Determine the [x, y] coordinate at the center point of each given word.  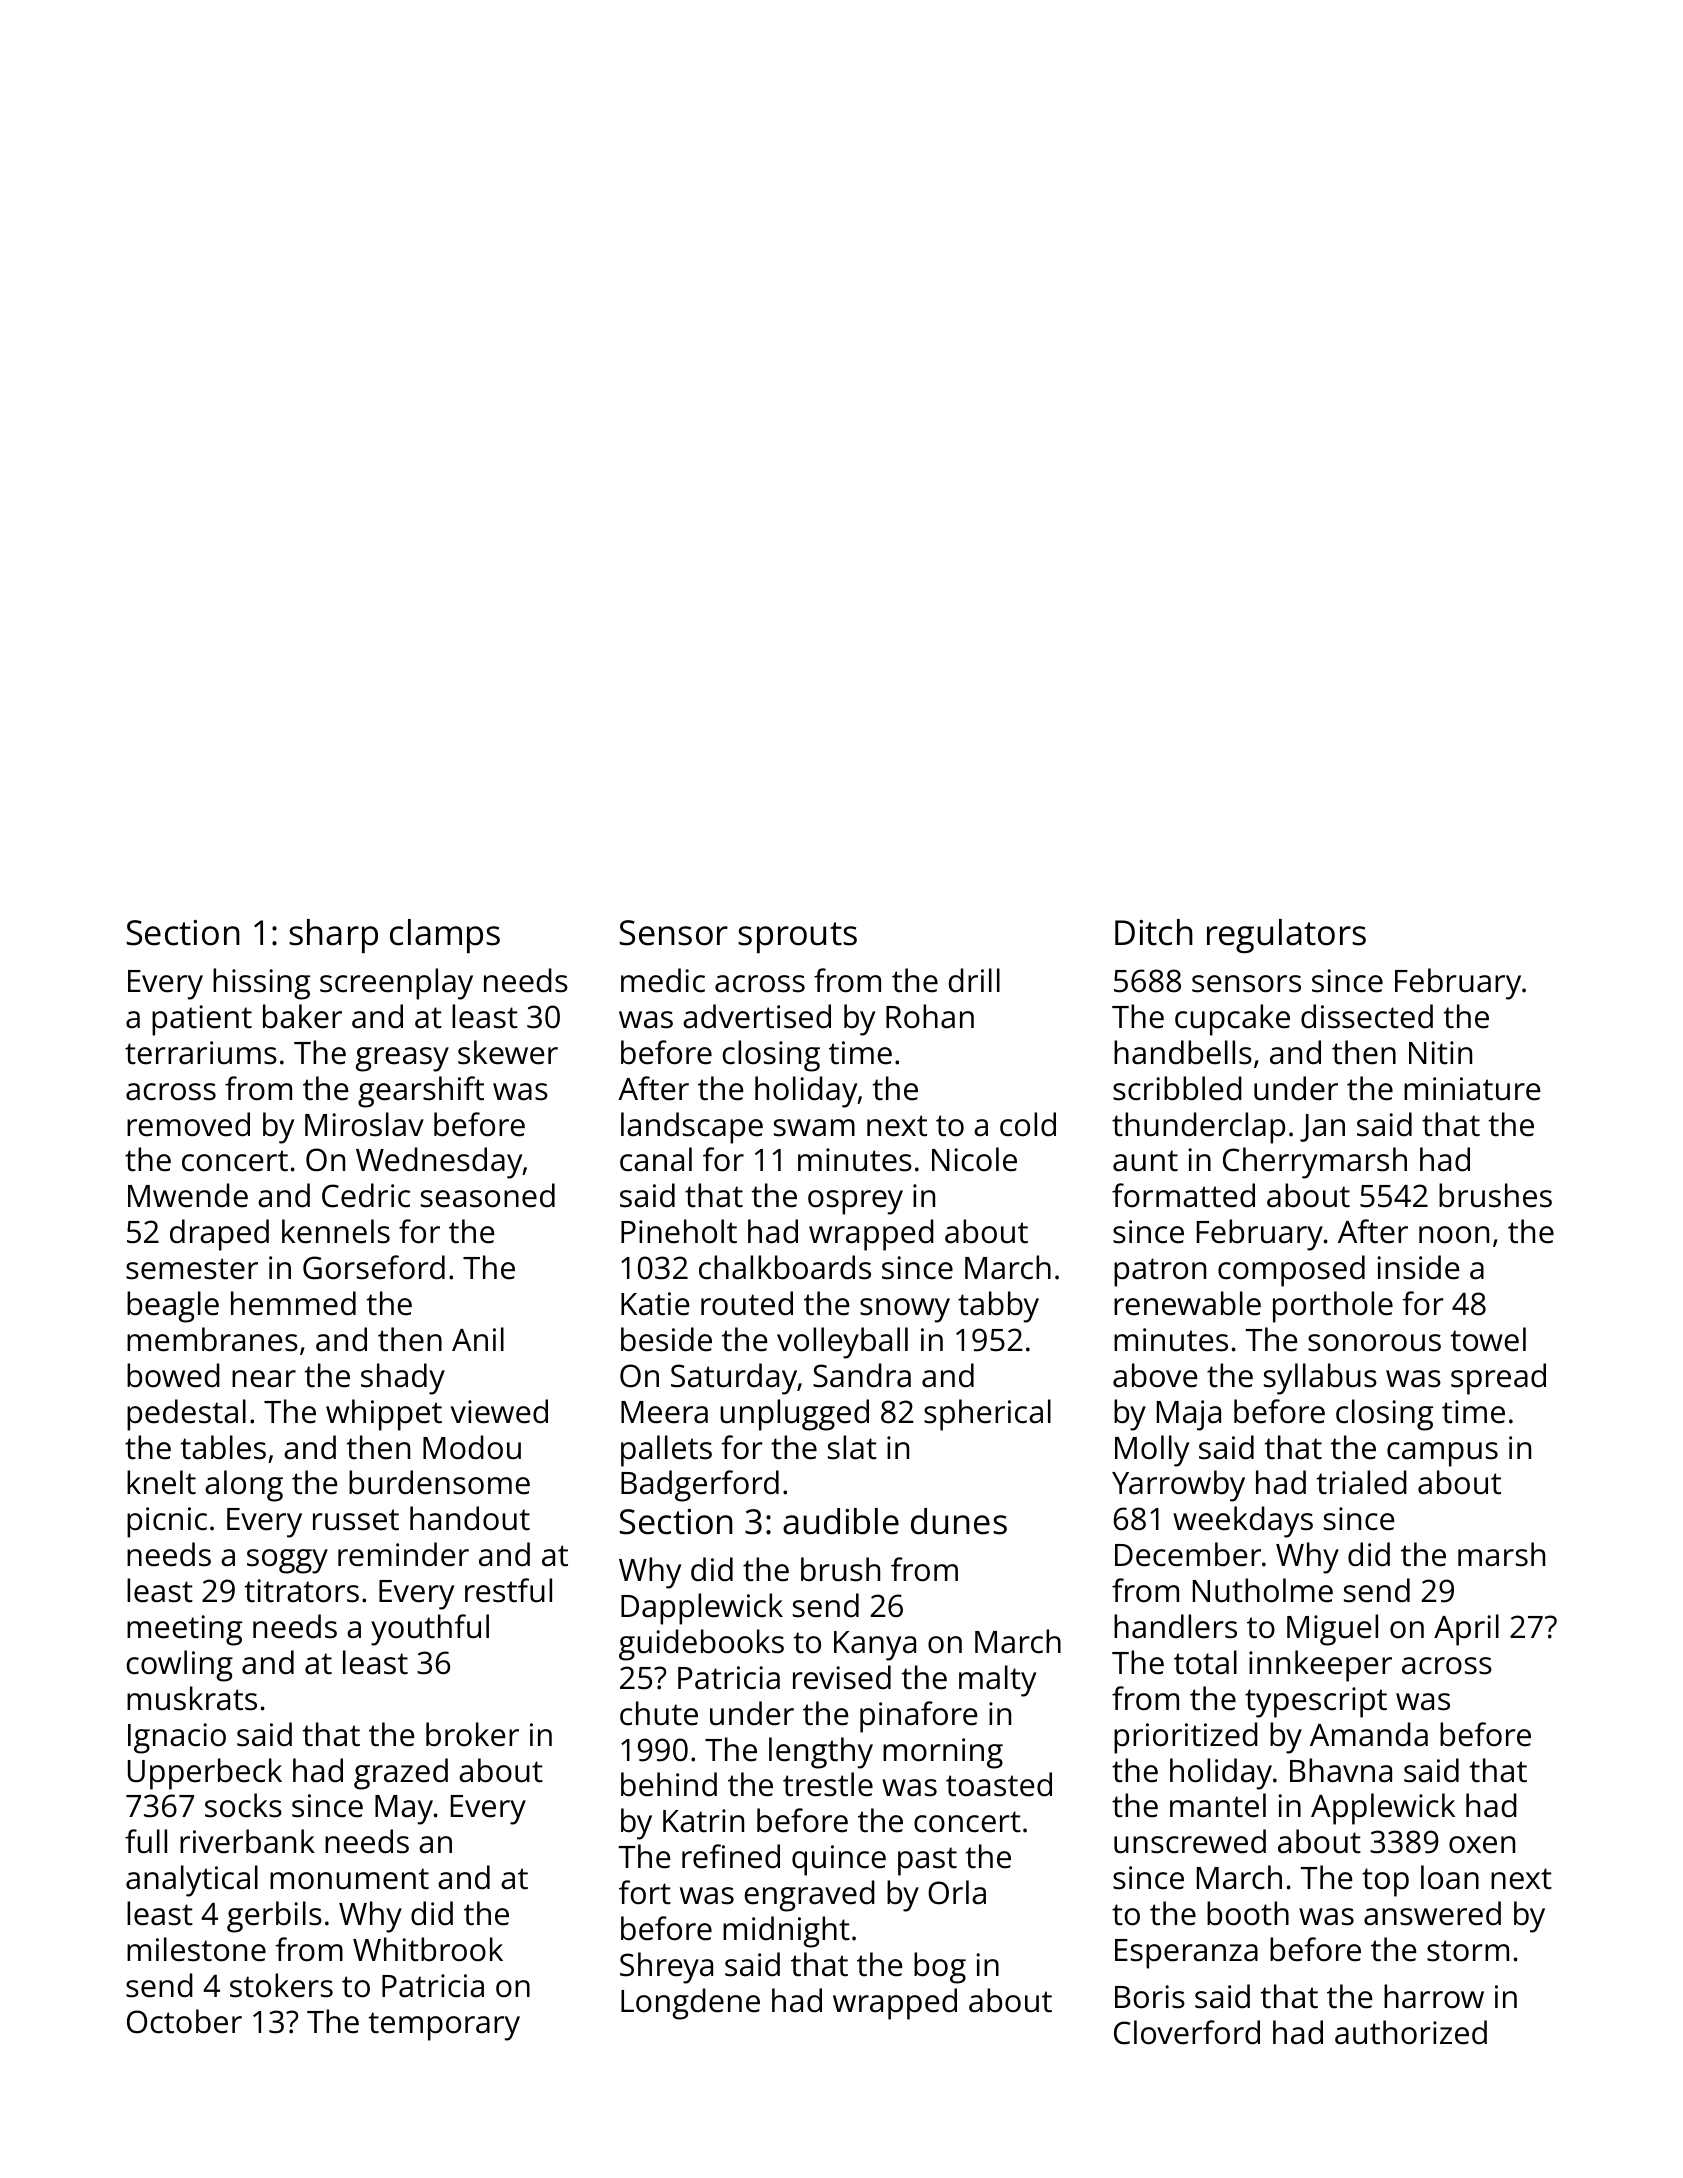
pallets [666, 1451]
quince [839, 1860]
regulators [1286, 936]
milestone [196, 1949]
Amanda [1369, 1734]
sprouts [797, 937]
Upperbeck [205, 1774]
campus [1442, 1454]
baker [302, 1016]
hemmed [293, 1303]
